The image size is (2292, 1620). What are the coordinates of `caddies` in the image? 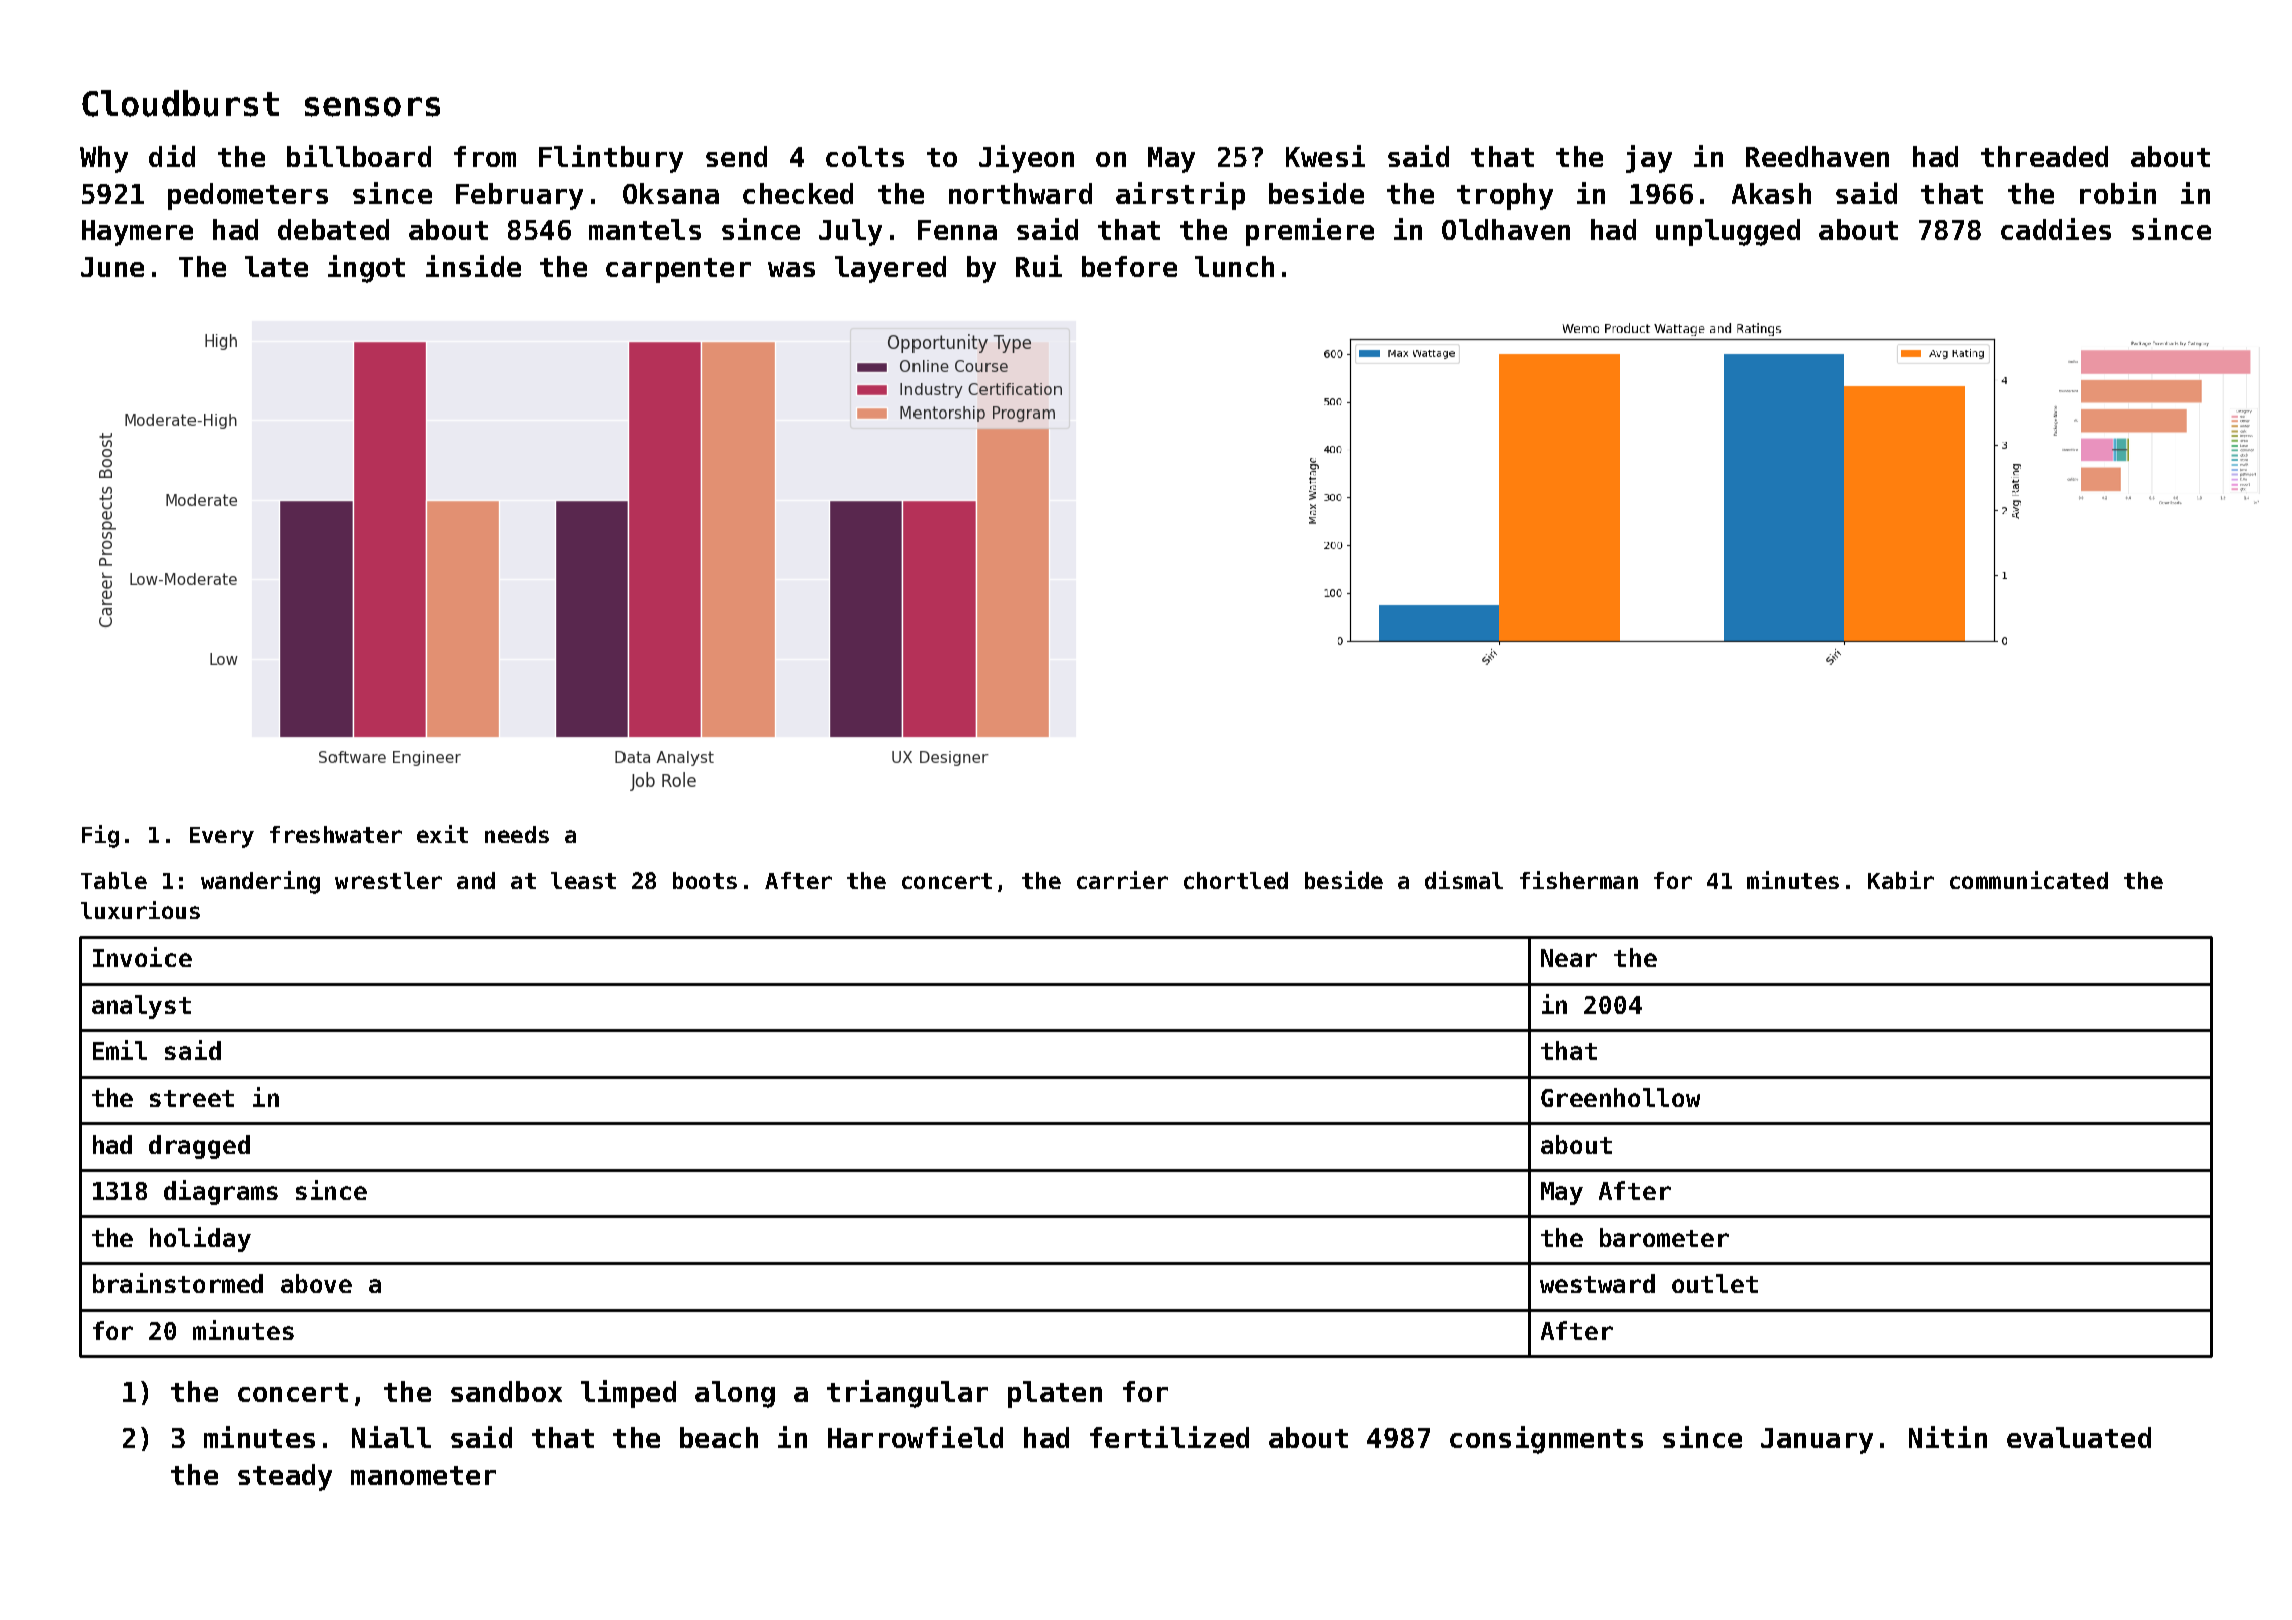 It's located at (2056, 229).
